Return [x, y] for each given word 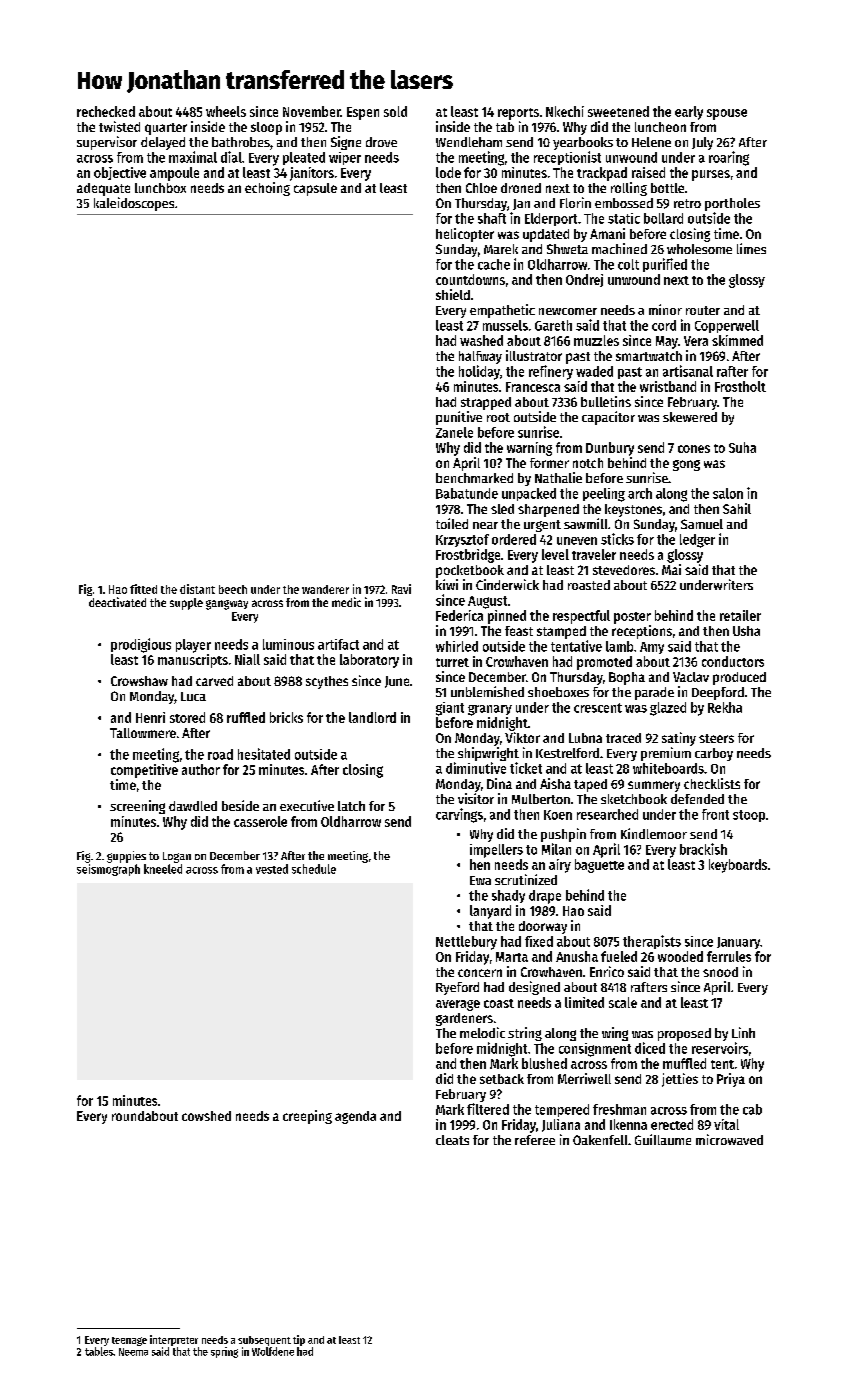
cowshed [206, 1116]
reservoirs [720, 1048]
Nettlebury [466, 943]
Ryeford [457, 988]
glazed [668, 709]
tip [299, 1340]
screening [137, 807]
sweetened [618, 111]
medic [346, 602]
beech [233, 589]
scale [623, 1002]
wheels [226, 111]
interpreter [174, 1340]
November [312, 111]
